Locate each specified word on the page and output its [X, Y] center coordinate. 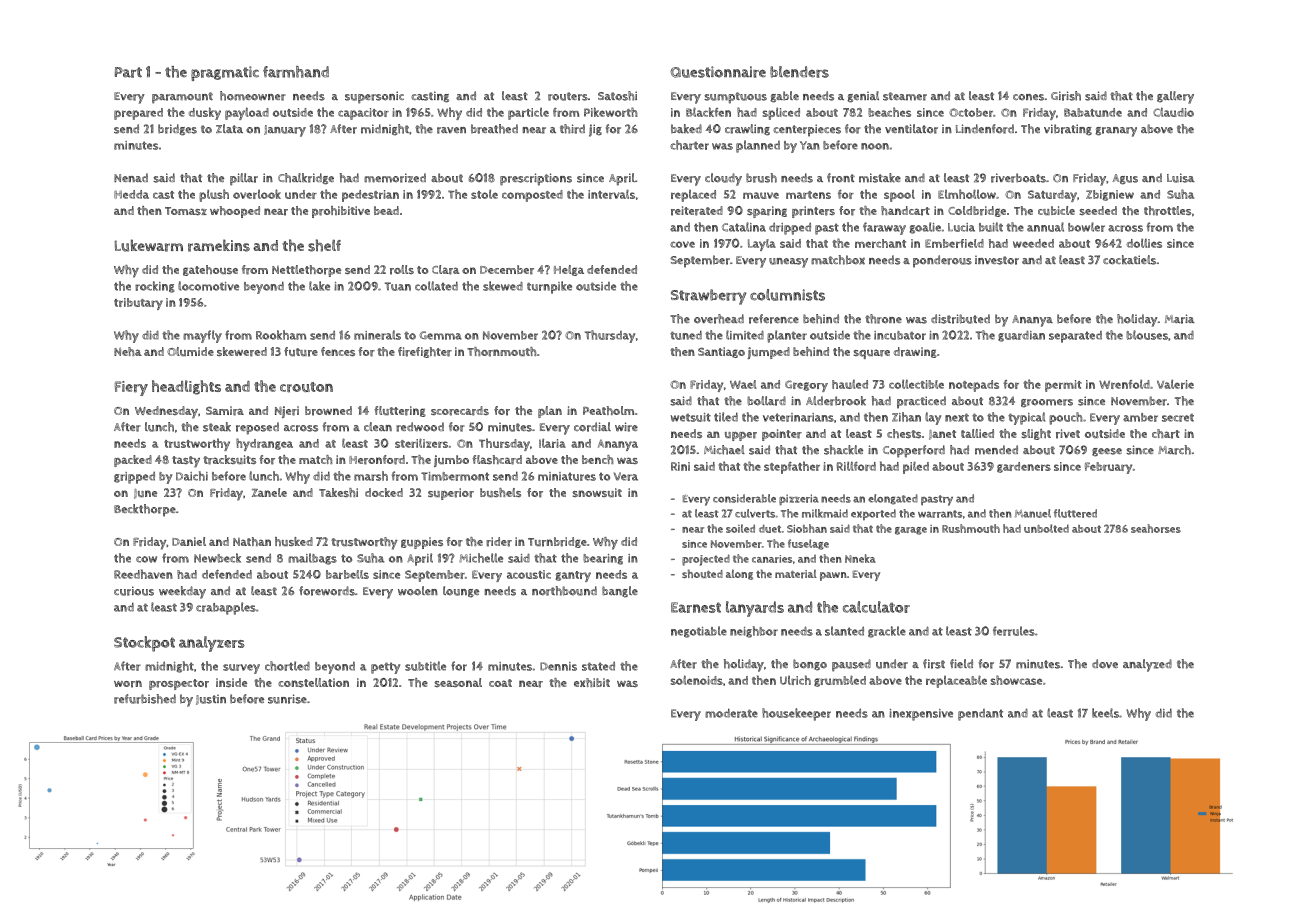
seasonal [458, 682]
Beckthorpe [145, 510]
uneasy [788, 263]
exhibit [592, 682]
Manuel [1033, 513]
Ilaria [552, 443]
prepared [138, 114]
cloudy [723, 179]
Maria [1180, 319]
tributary [138, 304]
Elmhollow [967, 194]
